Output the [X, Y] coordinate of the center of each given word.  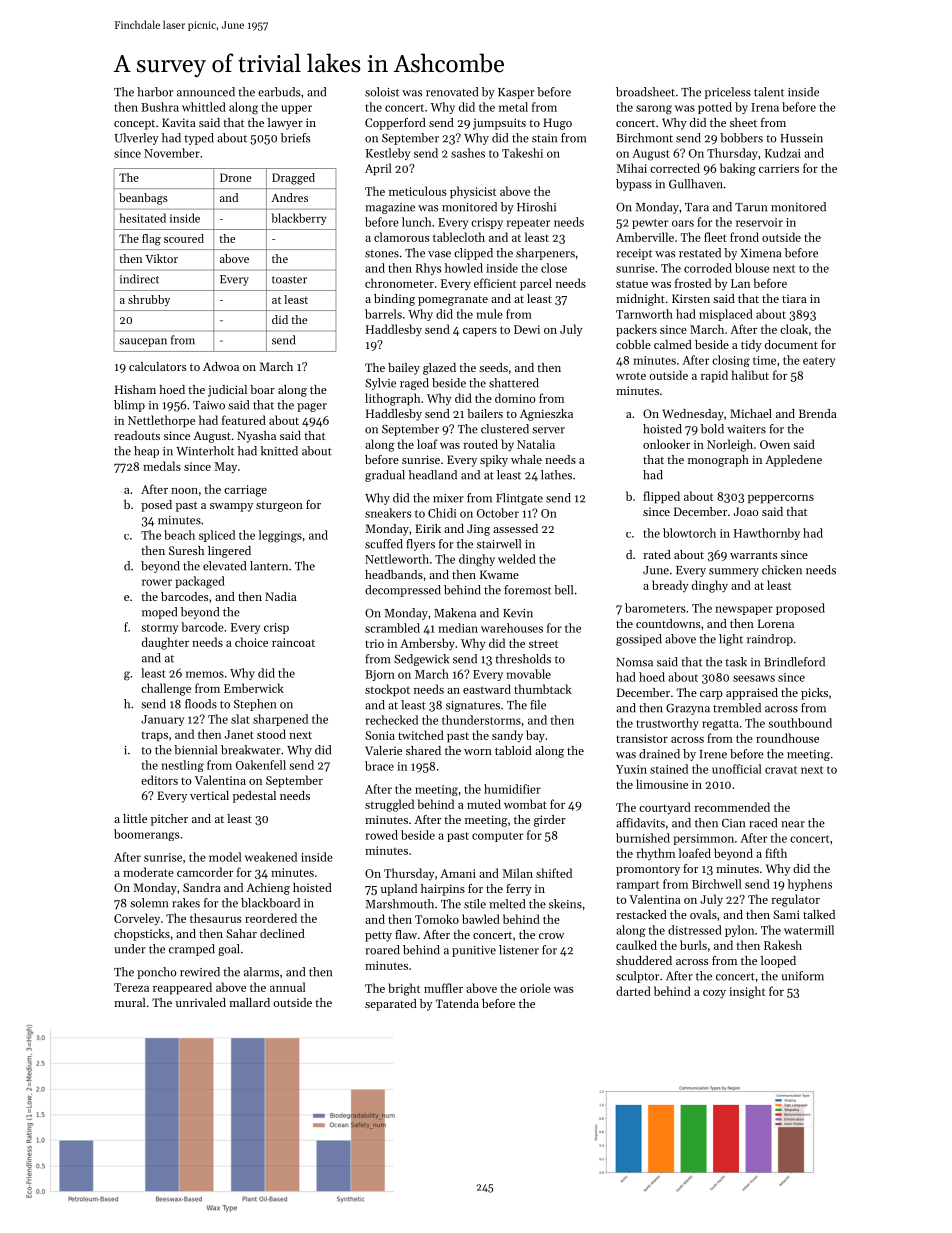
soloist [382, 92]
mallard [249, 1002]
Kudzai [783, 153]
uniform [802, 976]
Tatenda [457, 1003]
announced [206, 92]
